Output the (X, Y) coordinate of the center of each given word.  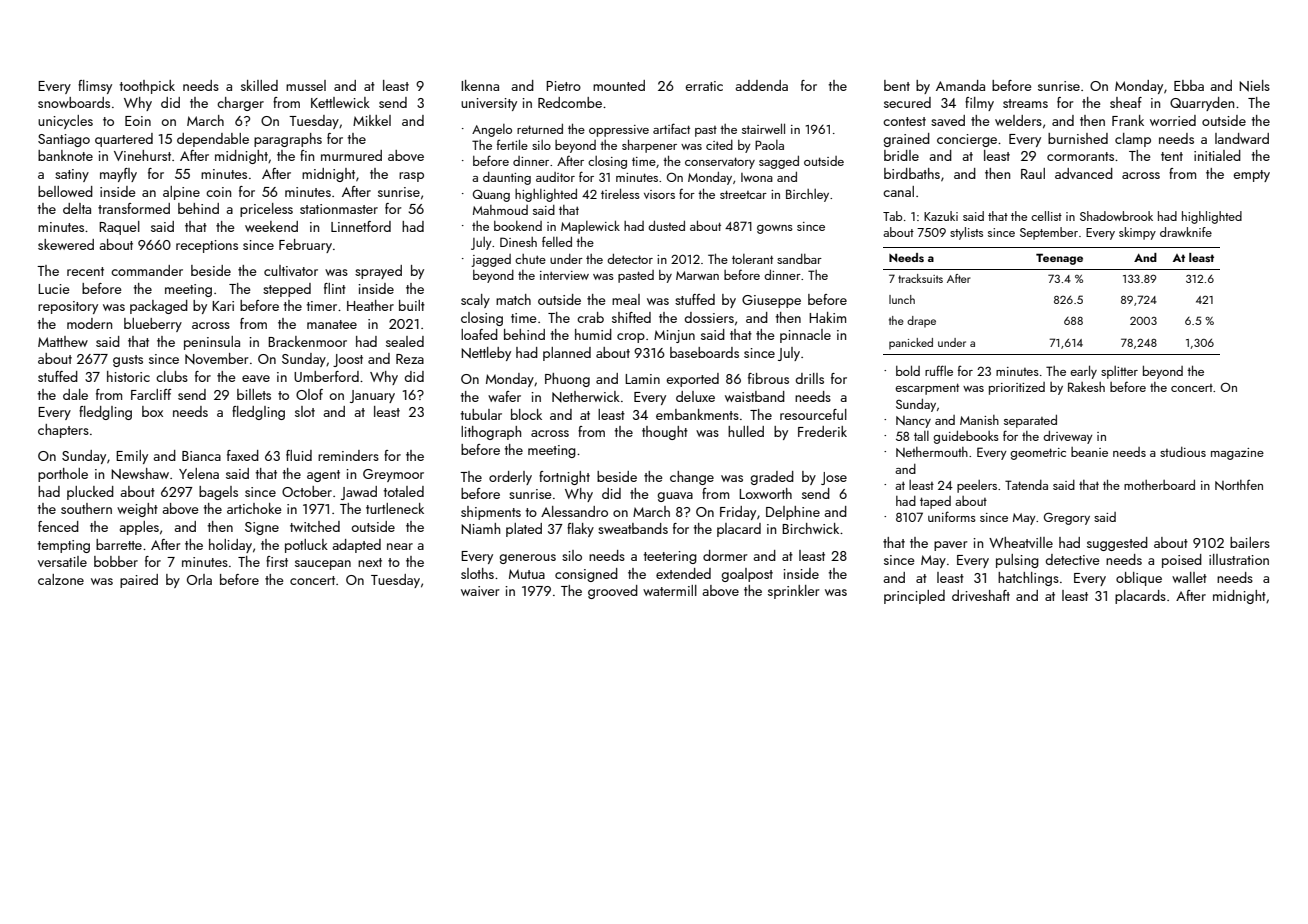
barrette (119, 544)
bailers (1250, 542)
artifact (671, 128)
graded (772, 478)
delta (77, 208)
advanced (1084, 173)
